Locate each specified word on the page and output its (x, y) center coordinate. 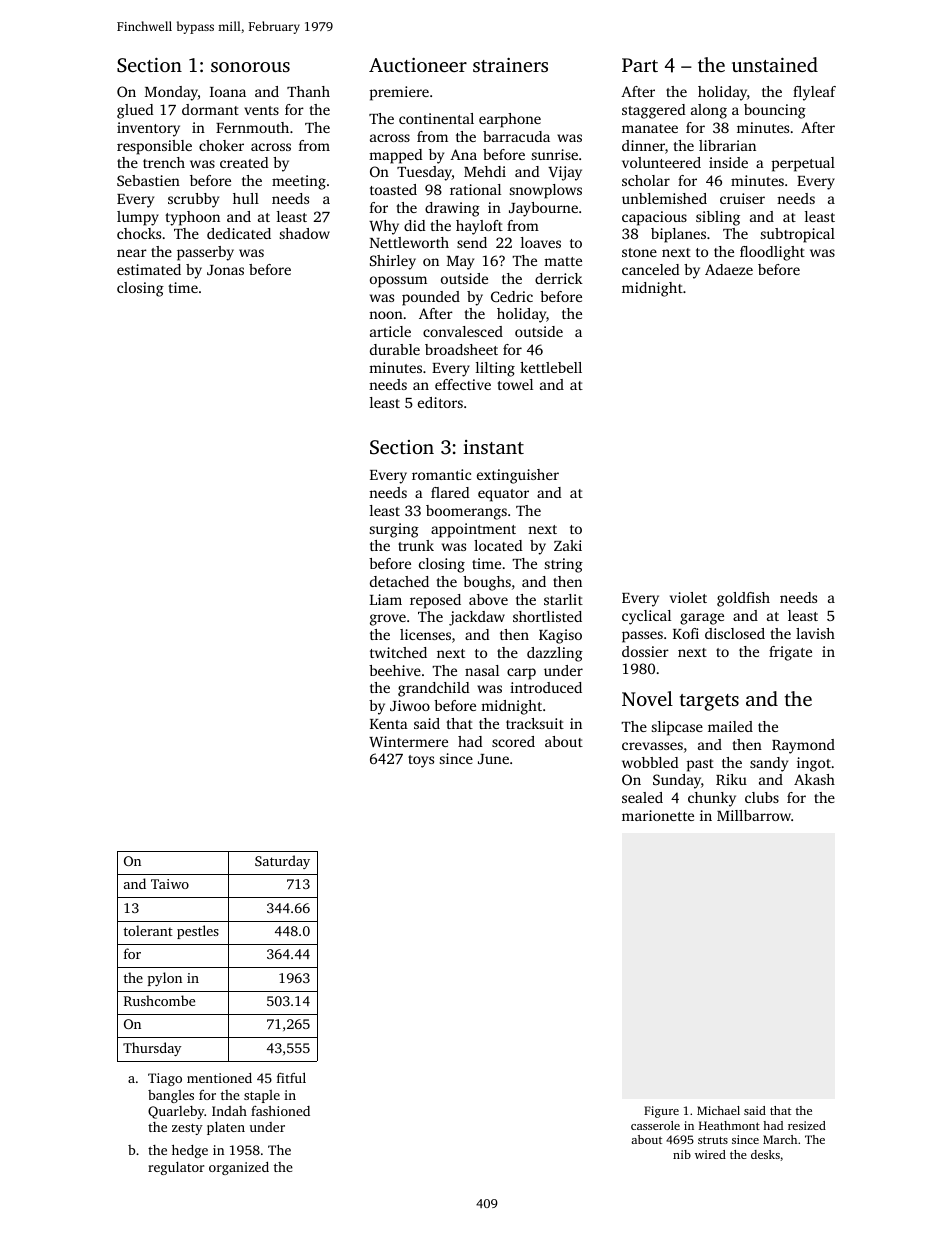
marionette (658, 815)
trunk (416, 545)
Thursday (152, 1049)
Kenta (389, 724)
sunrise (555, 154)
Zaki (568, 545)
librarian (727, 145)
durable (395, 349)
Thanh (308, 91)
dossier (645, 651)
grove (388, 620)
